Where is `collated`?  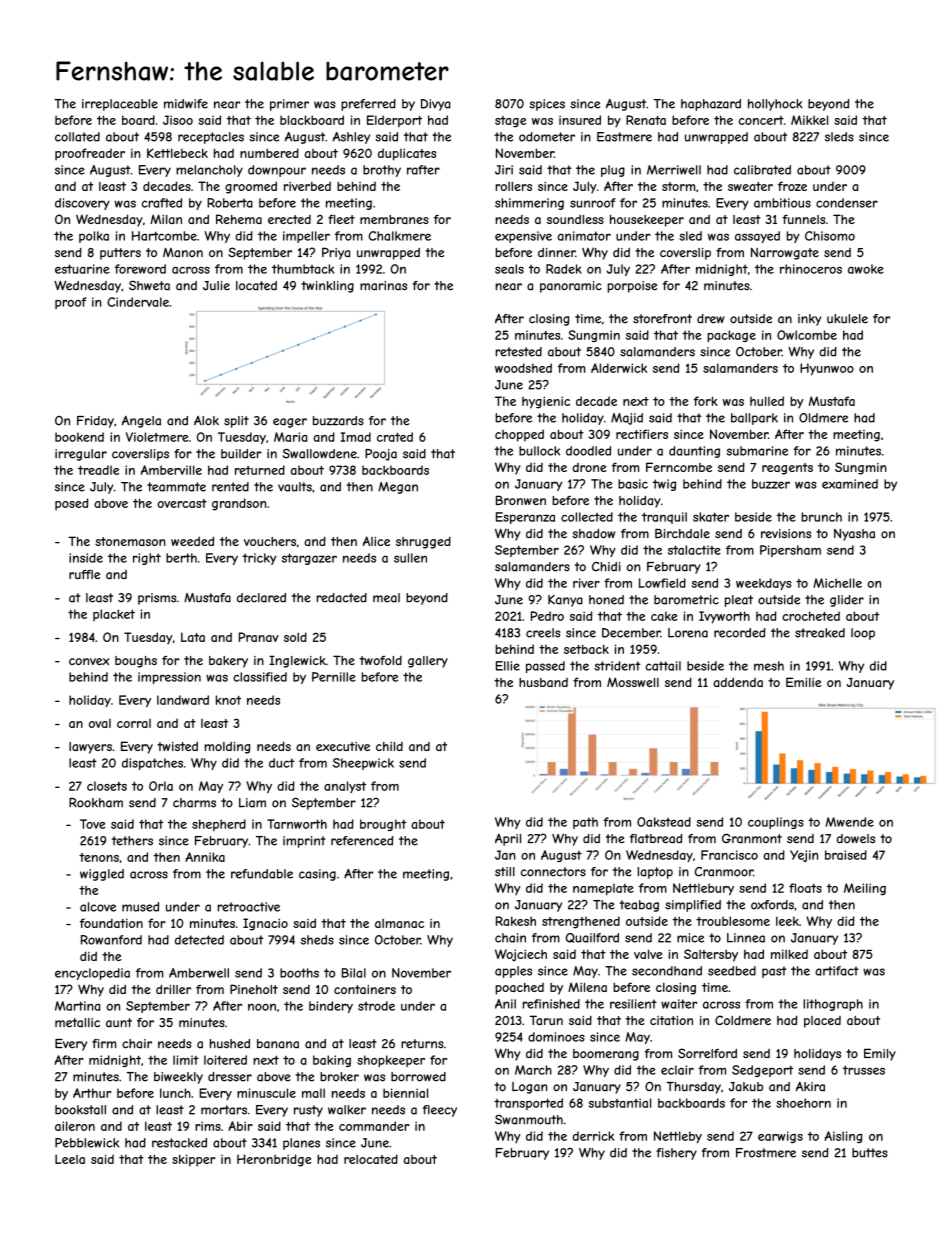 collated is located at coordinates (77, 137).
